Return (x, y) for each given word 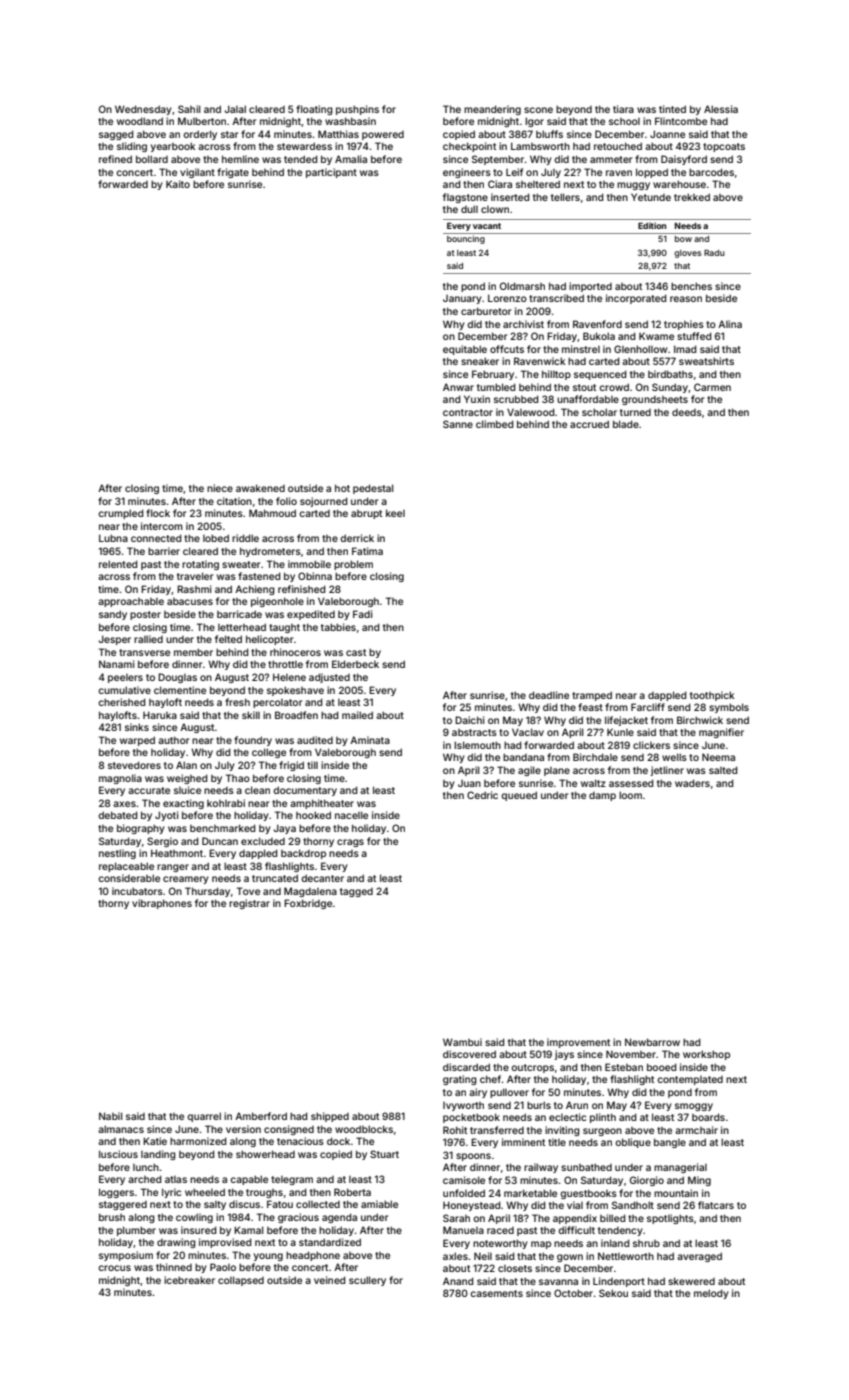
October (573, 1293)
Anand (458, 1281)
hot (342, 488)
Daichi (469, 720)
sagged (116, 135)
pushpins (357, 110)
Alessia (721, 109)
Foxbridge (308, 904)
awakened (260, 488)
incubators (137, 891)
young (268, 1257)
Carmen (712, 387)
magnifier (721, 733)
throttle (285, 664)
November (631, 1054)
